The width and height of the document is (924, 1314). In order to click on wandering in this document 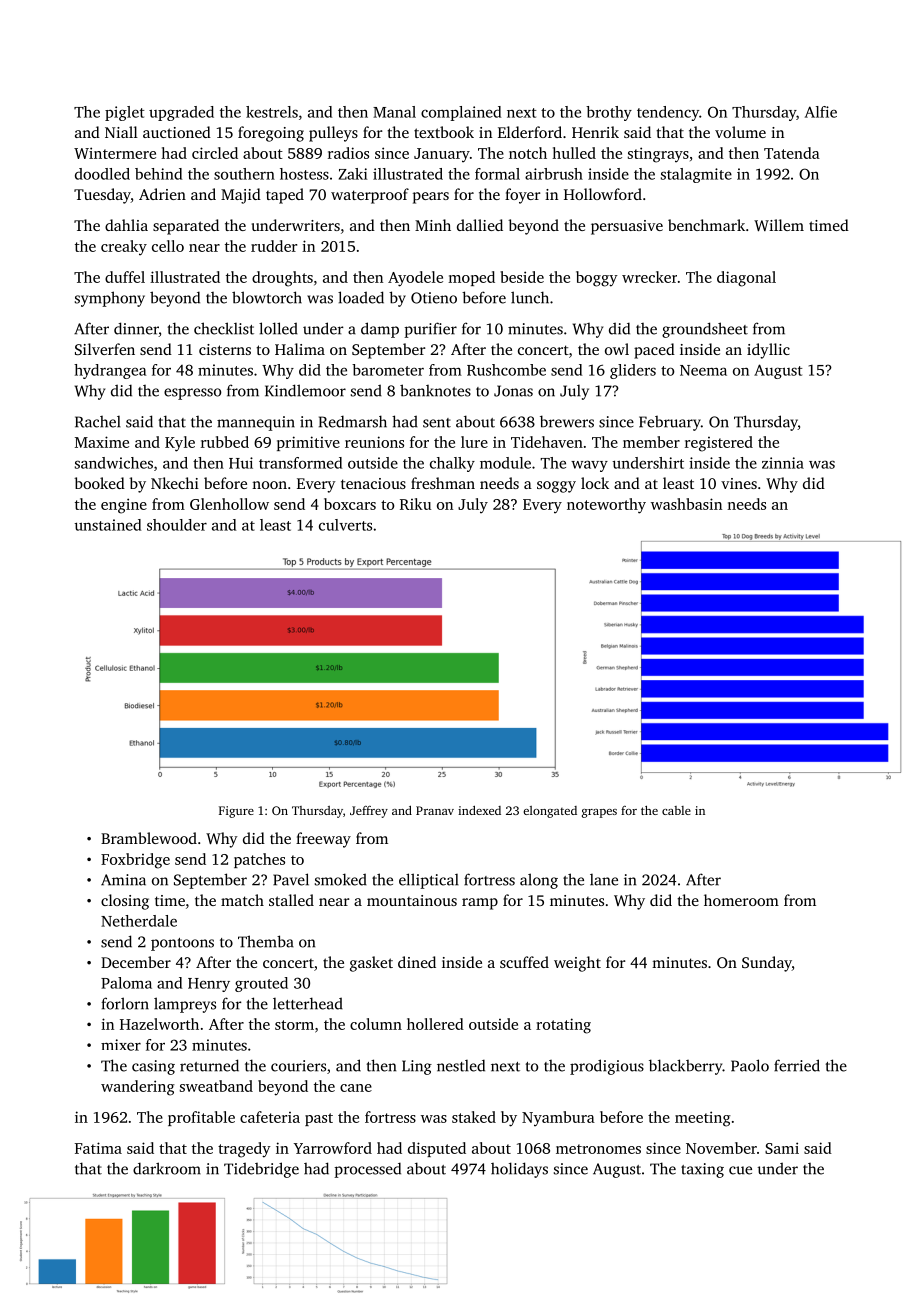, I will do `click(138, 1088)`.
